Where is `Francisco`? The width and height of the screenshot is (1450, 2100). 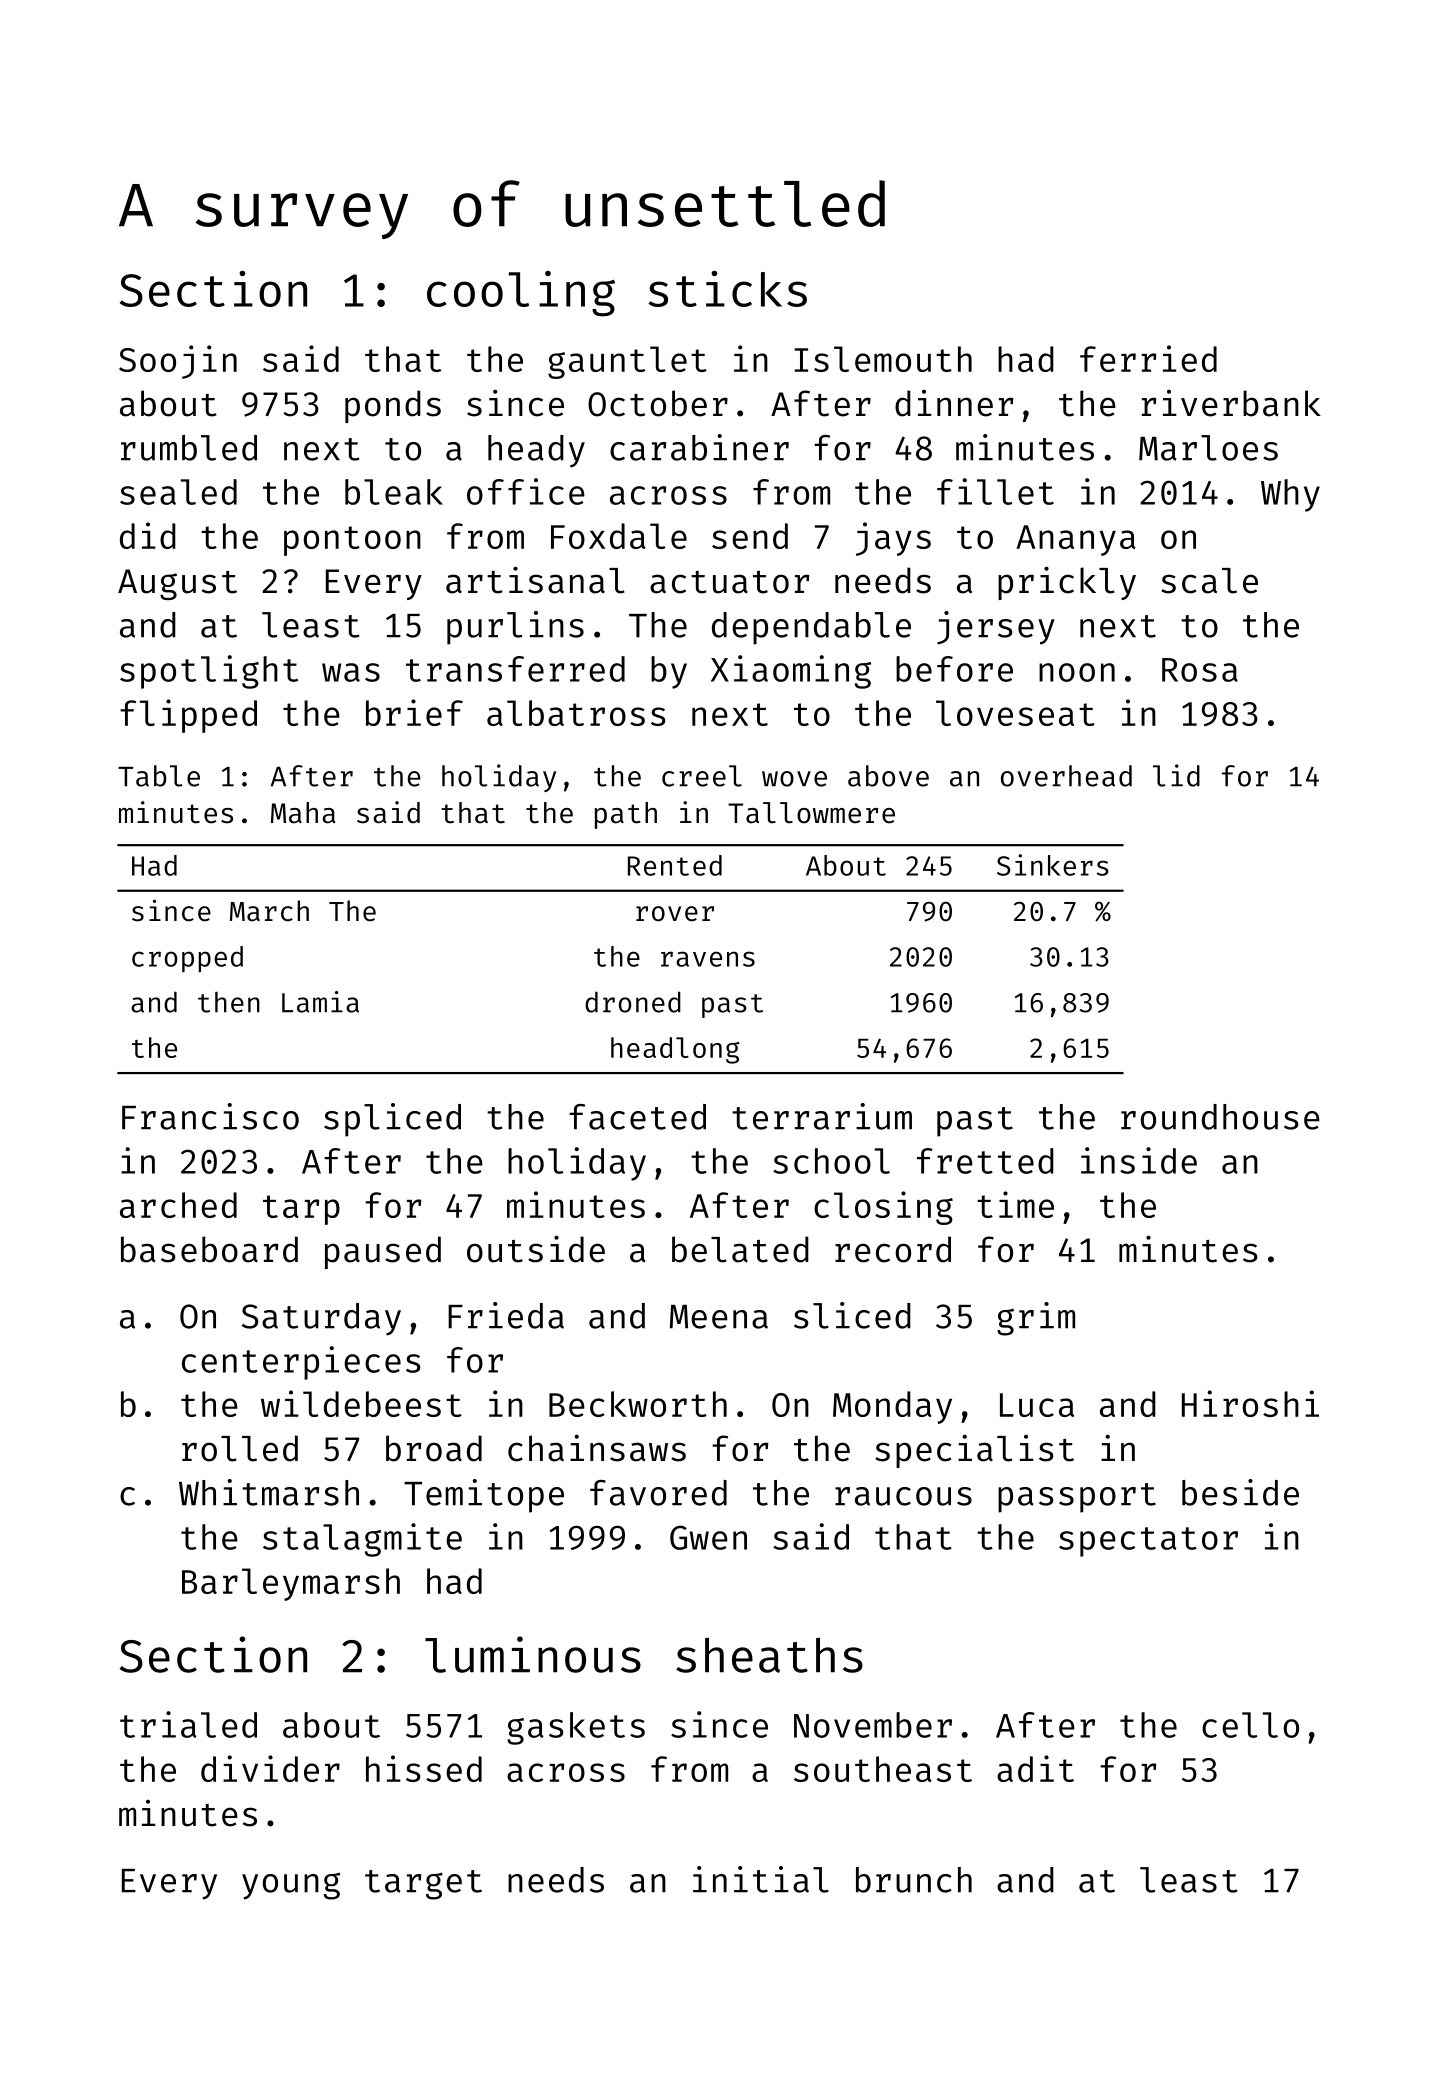
Francisco is located at coordinates (210, 1116).
